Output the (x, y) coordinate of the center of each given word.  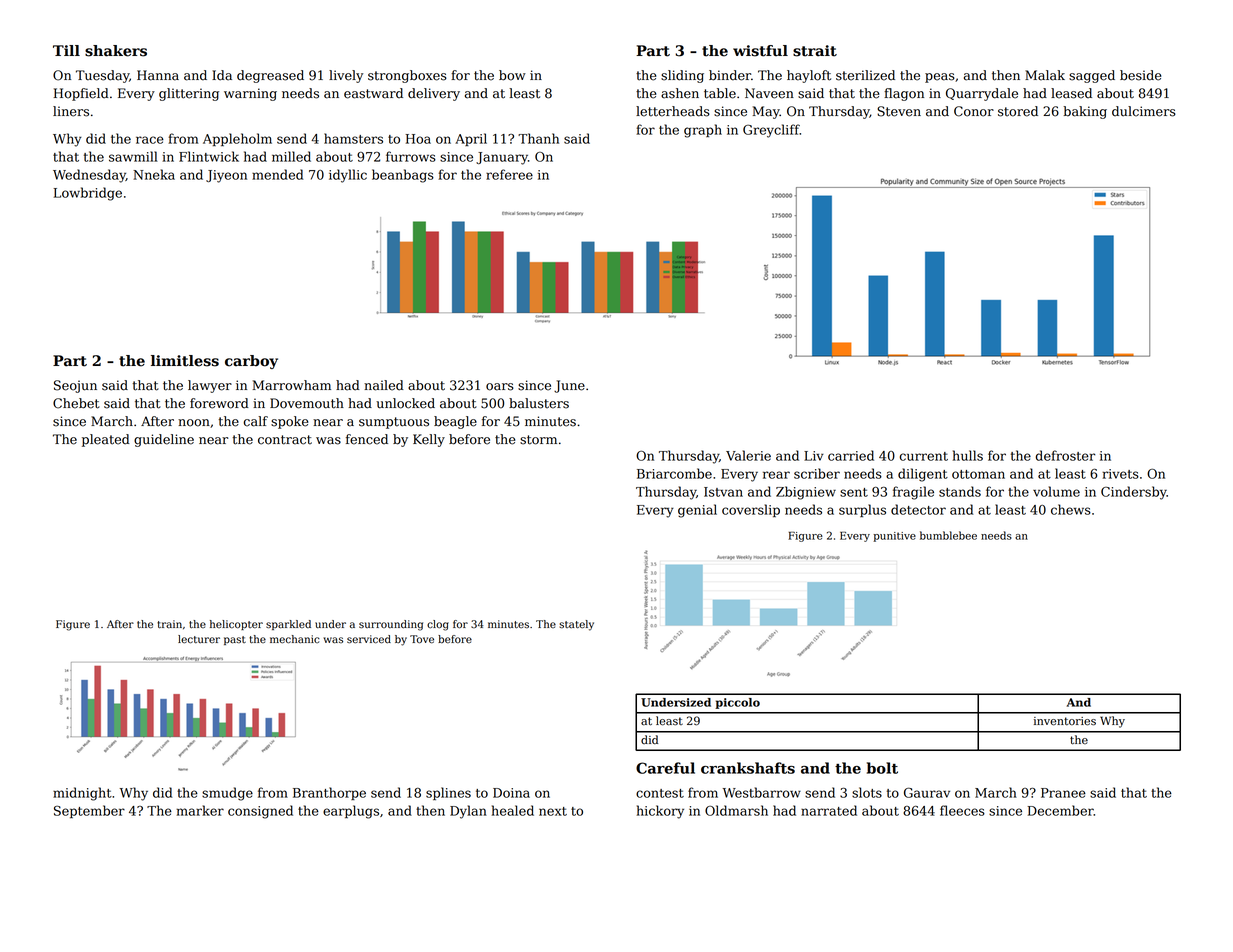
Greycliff (771, 131)
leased (1071, 93)
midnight (82, 794)
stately (576, 625)
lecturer (199, 639)
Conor (974, 111)
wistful (760, 51)
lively (346, 76)
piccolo (737, 703)
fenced (367, 439)
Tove (422, 639)
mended (277, 174)
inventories (1065, 721)
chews (1071, 509)
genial (697, 511)
